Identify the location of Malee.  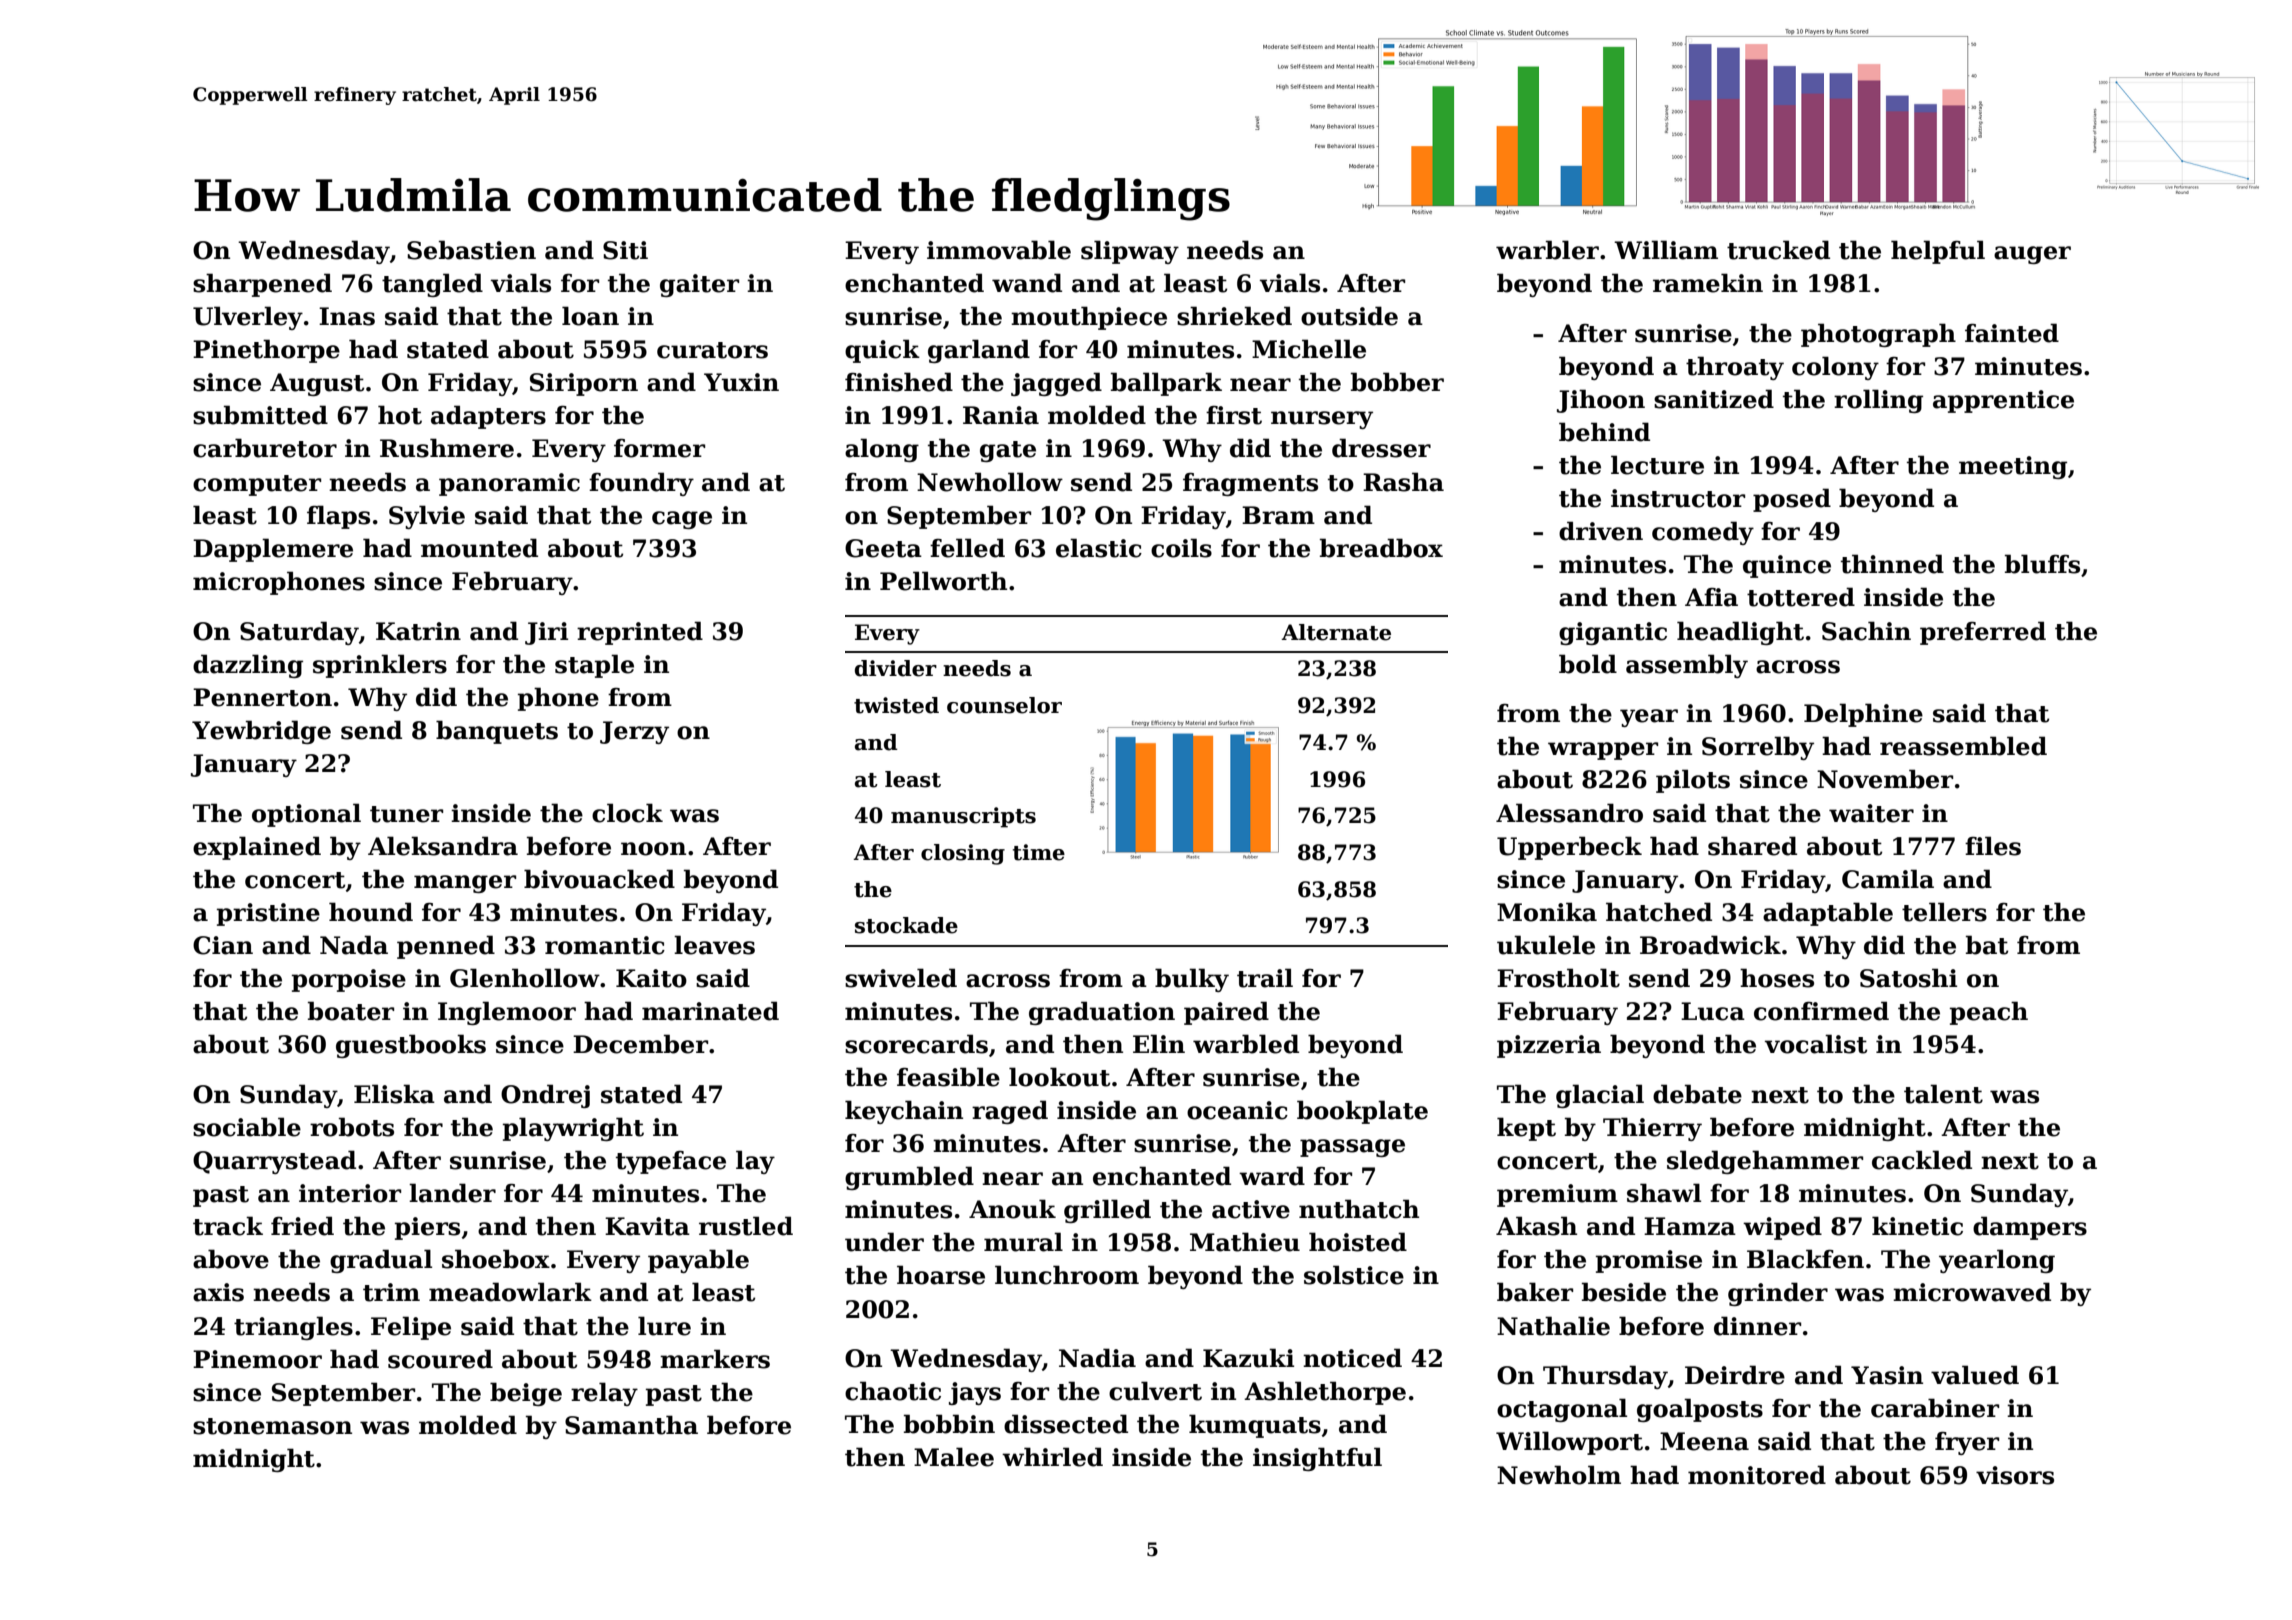
(954, 1457).
